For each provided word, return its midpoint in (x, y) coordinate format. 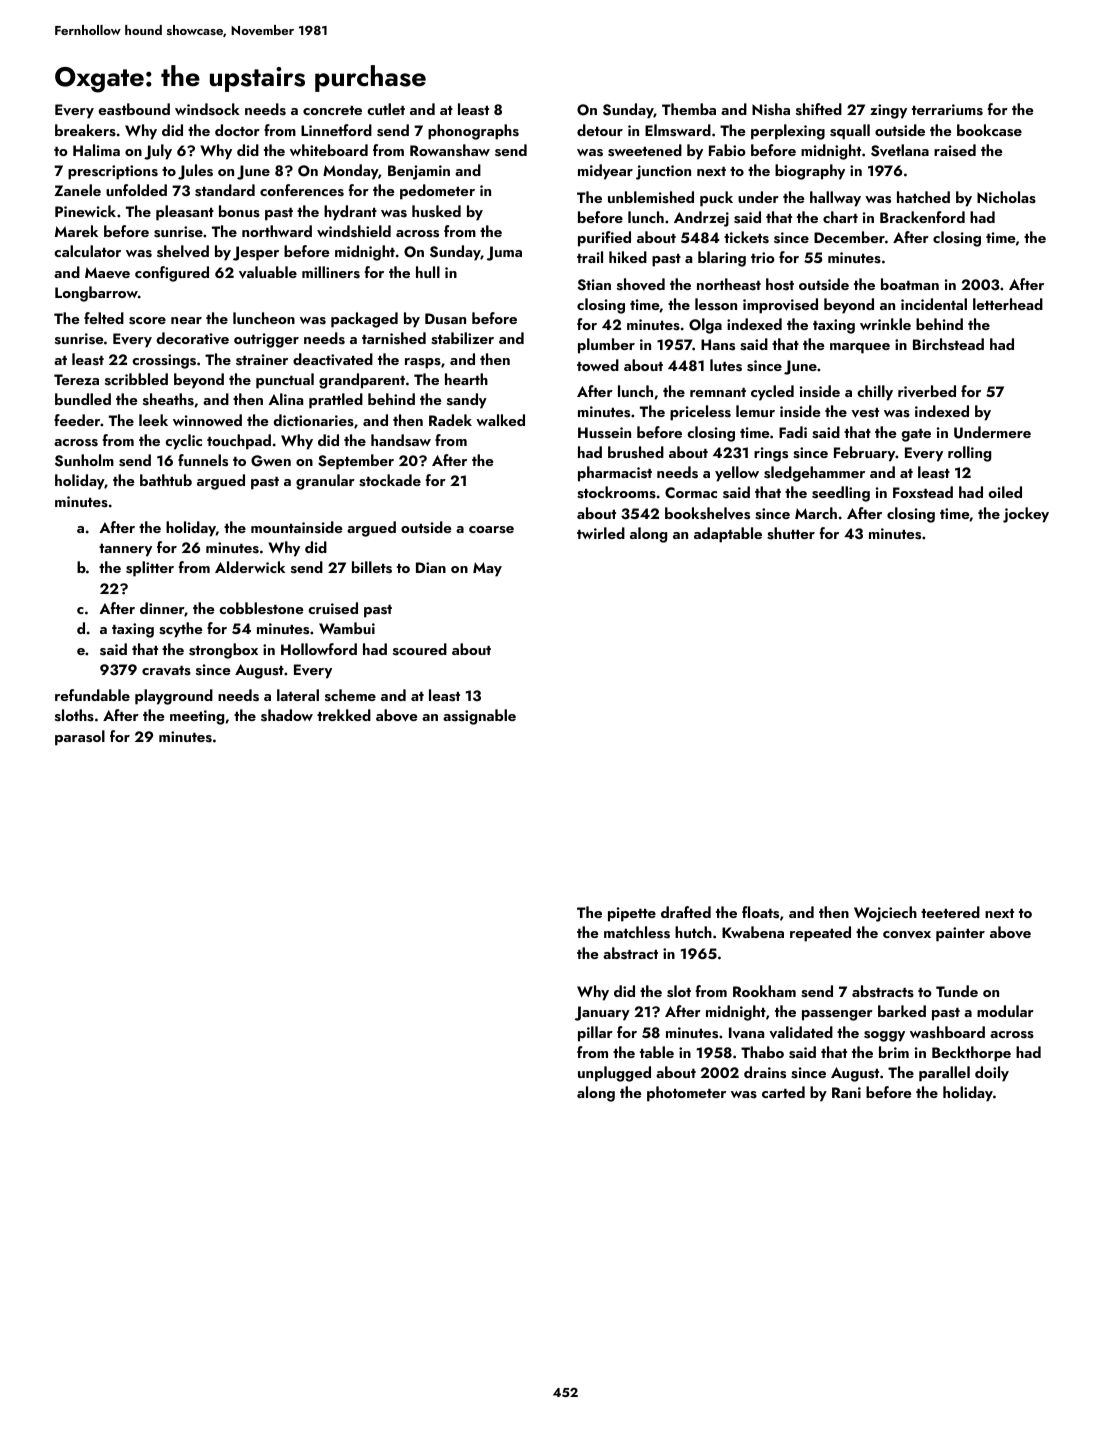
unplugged (614, 1074)
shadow (287, 715)
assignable (479, 717)
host (780, 284)
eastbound (134, 109)
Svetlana (900, 150)
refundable (92, 695)
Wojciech (885, 914)
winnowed (207, 420)
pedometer (437, 192)
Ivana (746, 1033)
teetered (950, 912)
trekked (344, 715)
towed (598, 365)
